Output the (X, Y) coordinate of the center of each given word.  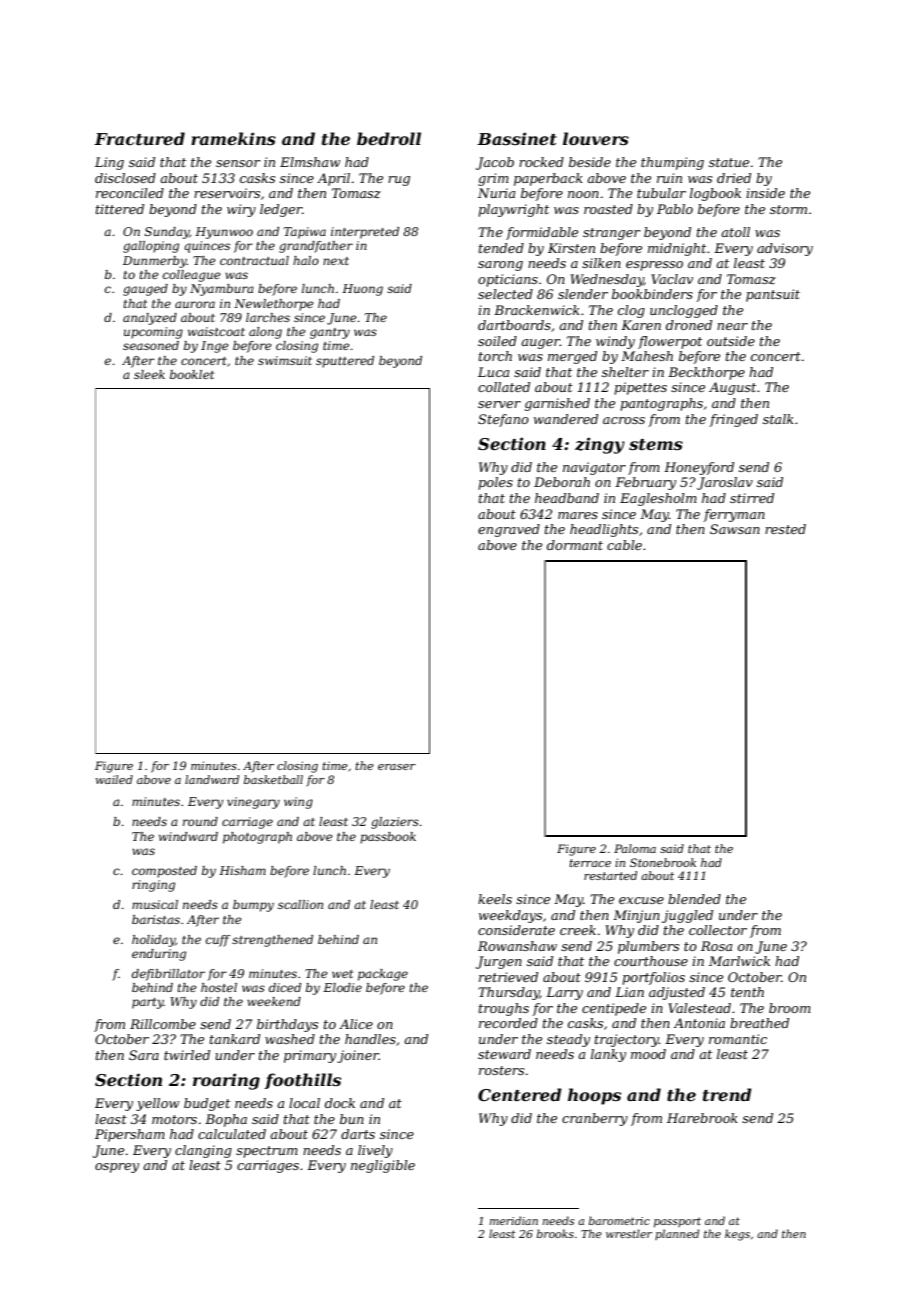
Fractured (139, 138)
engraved (509, 530)
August (732, 388)
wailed (114, 779)
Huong (362, 290)
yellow (157, 1104)
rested (785, 529)
